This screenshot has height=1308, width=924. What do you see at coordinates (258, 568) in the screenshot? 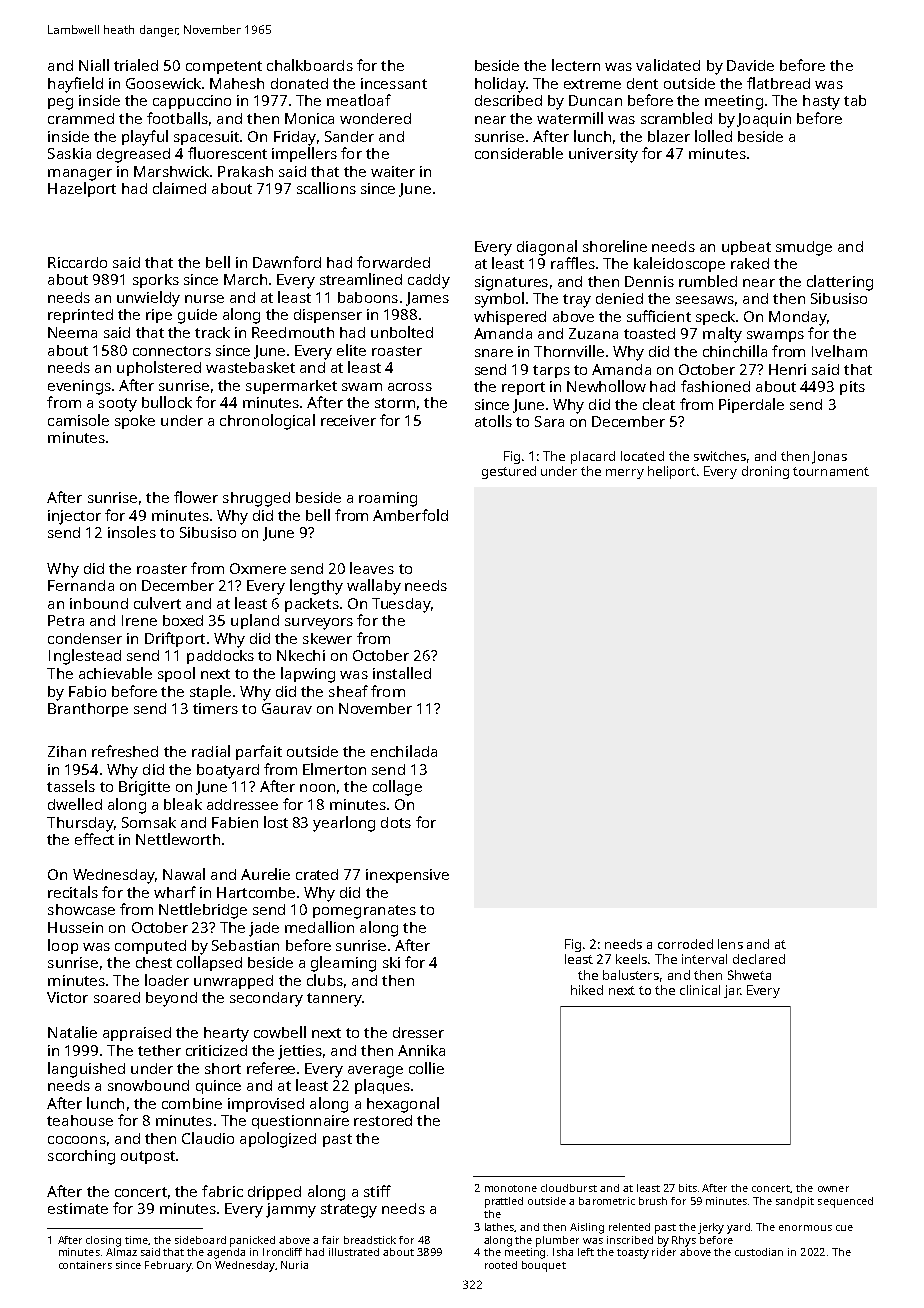
I see `Oxmere` at bounding box center [258, 568].
